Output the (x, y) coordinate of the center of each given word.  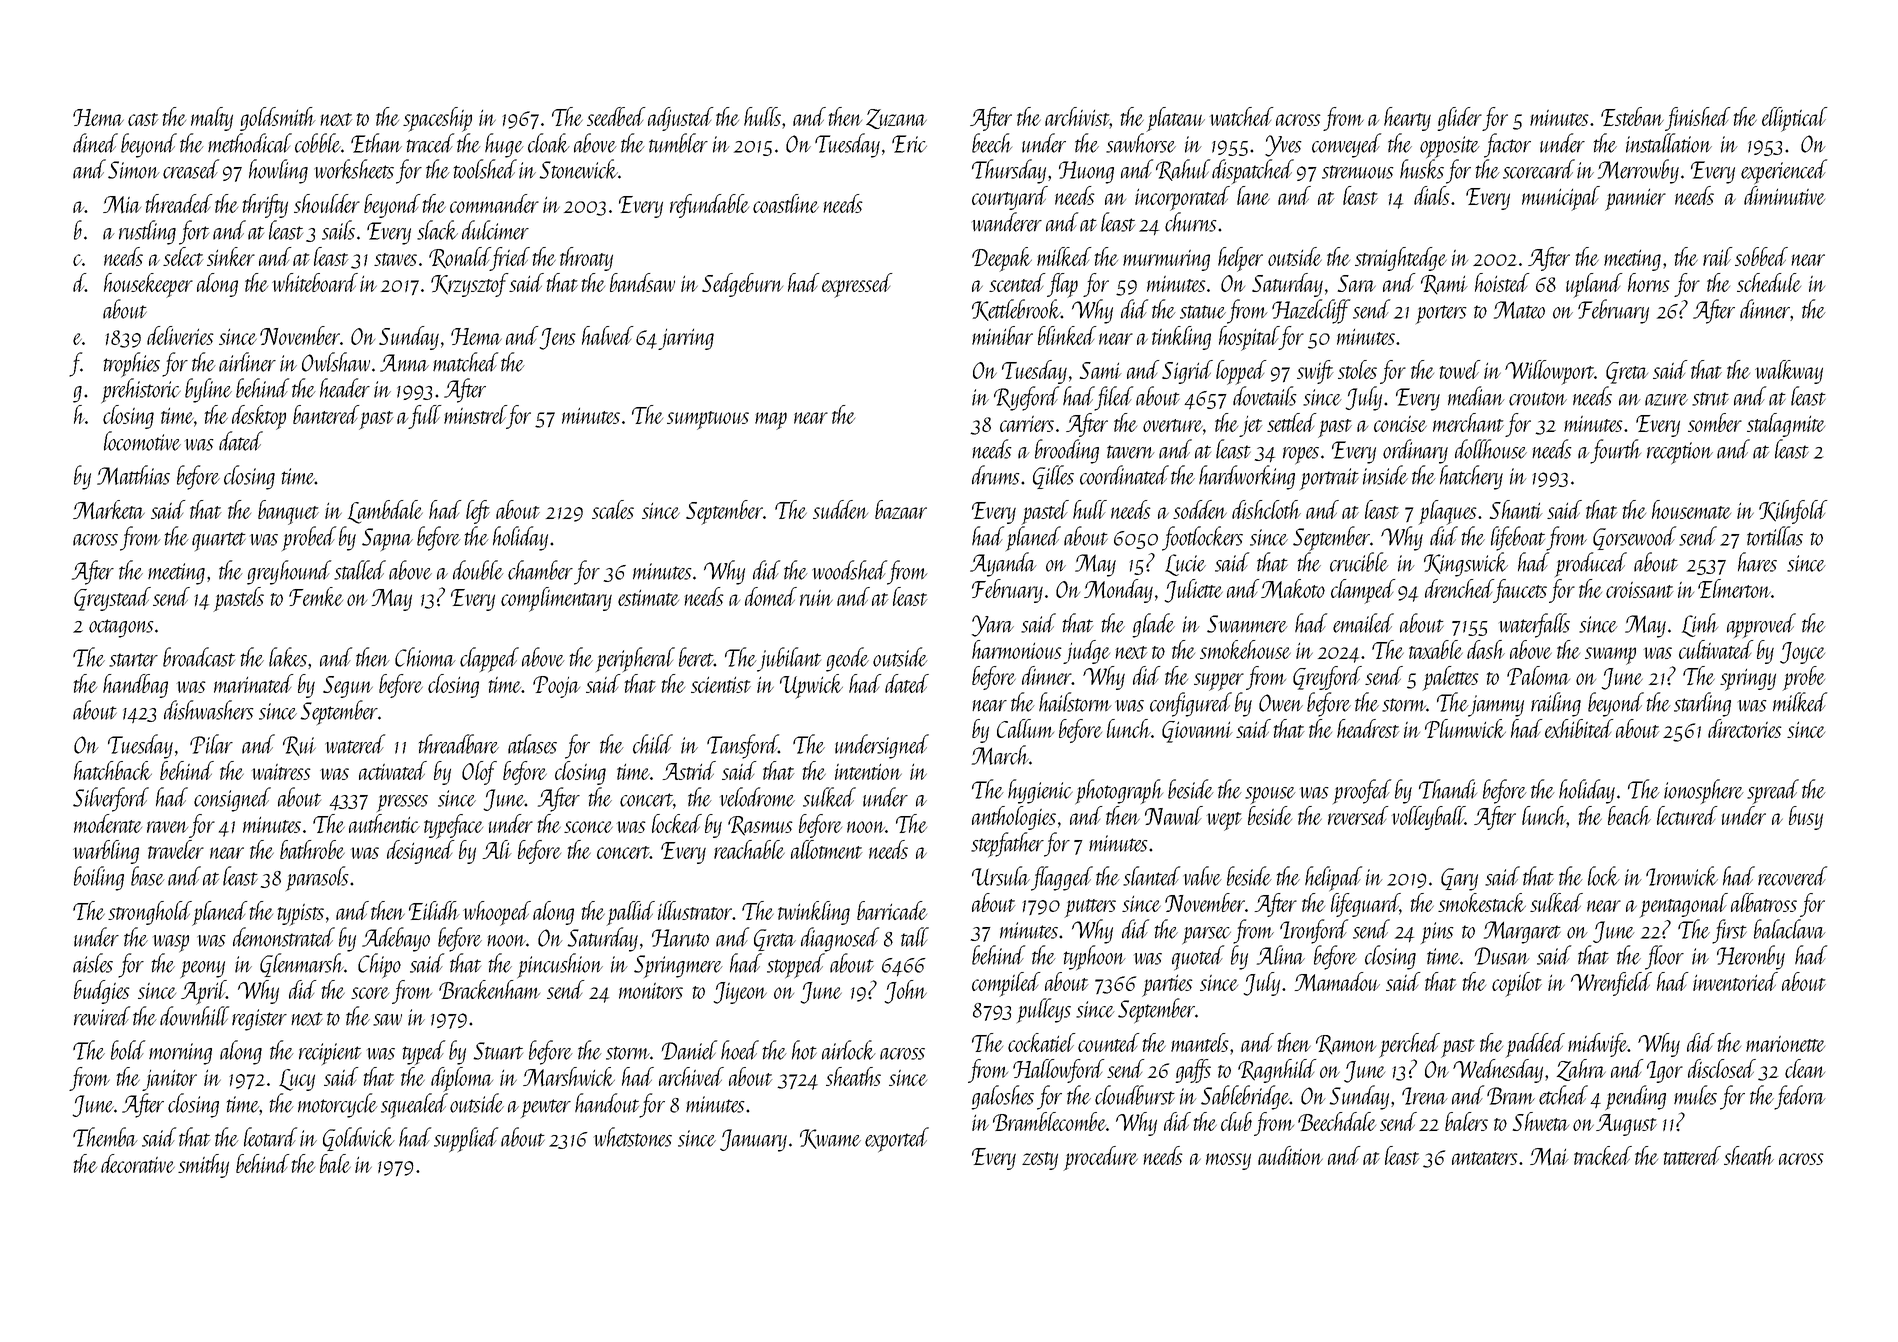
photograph (1119, 792)
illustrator (695, 910)
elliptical (1794, 119)
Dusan (1502, 956)
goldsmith (278, 119)
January (753, 1140)
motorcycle (338, 1105)
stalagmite (1786, 425)
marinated (253, 683)
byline (208, 390)
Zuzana (896, 119)
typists (301, 915)
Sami (1101, 370)
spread (1773, 791)
